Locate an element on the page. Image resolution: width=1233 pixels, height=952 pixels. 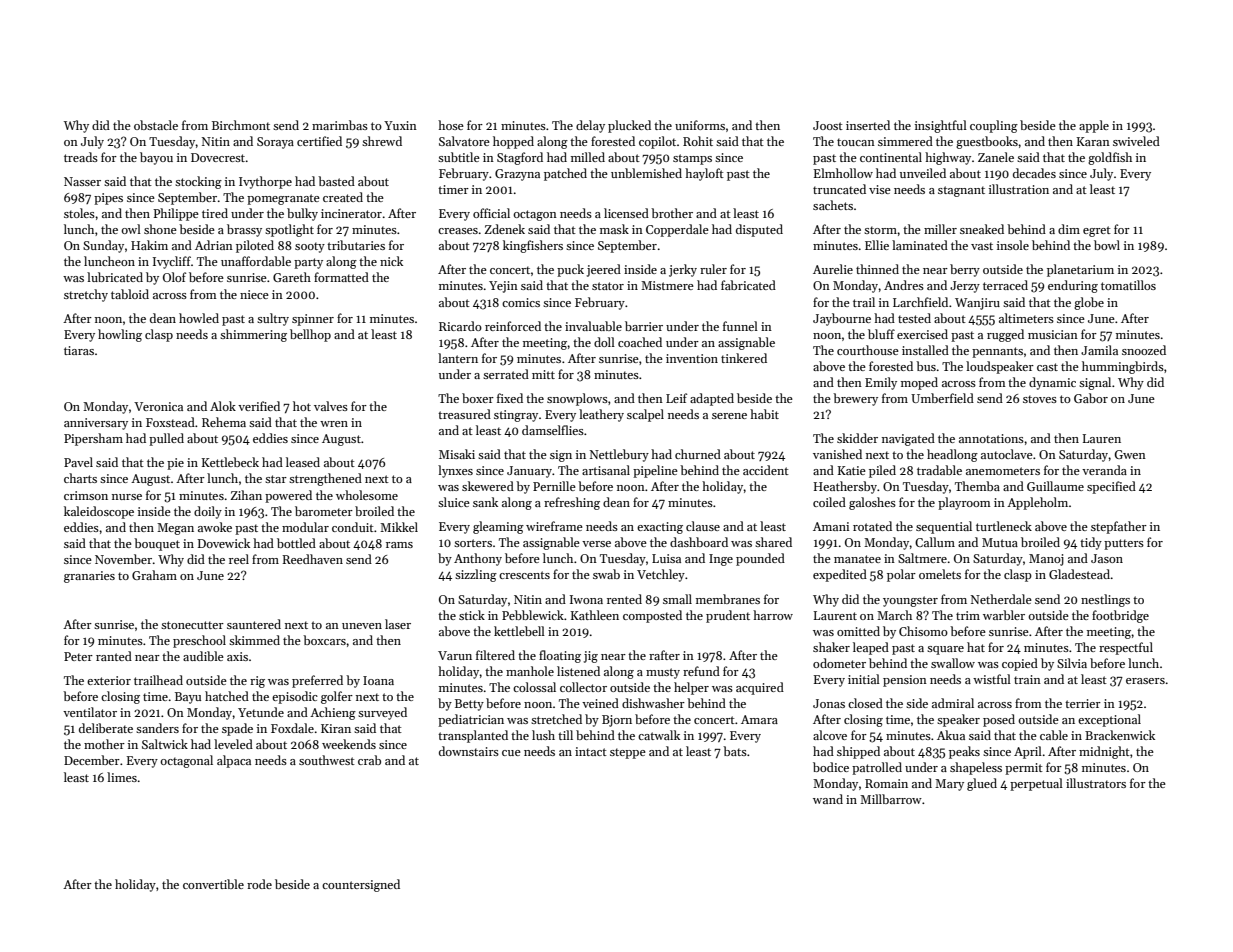
Jamila is located at coordinates (1099, 350).
